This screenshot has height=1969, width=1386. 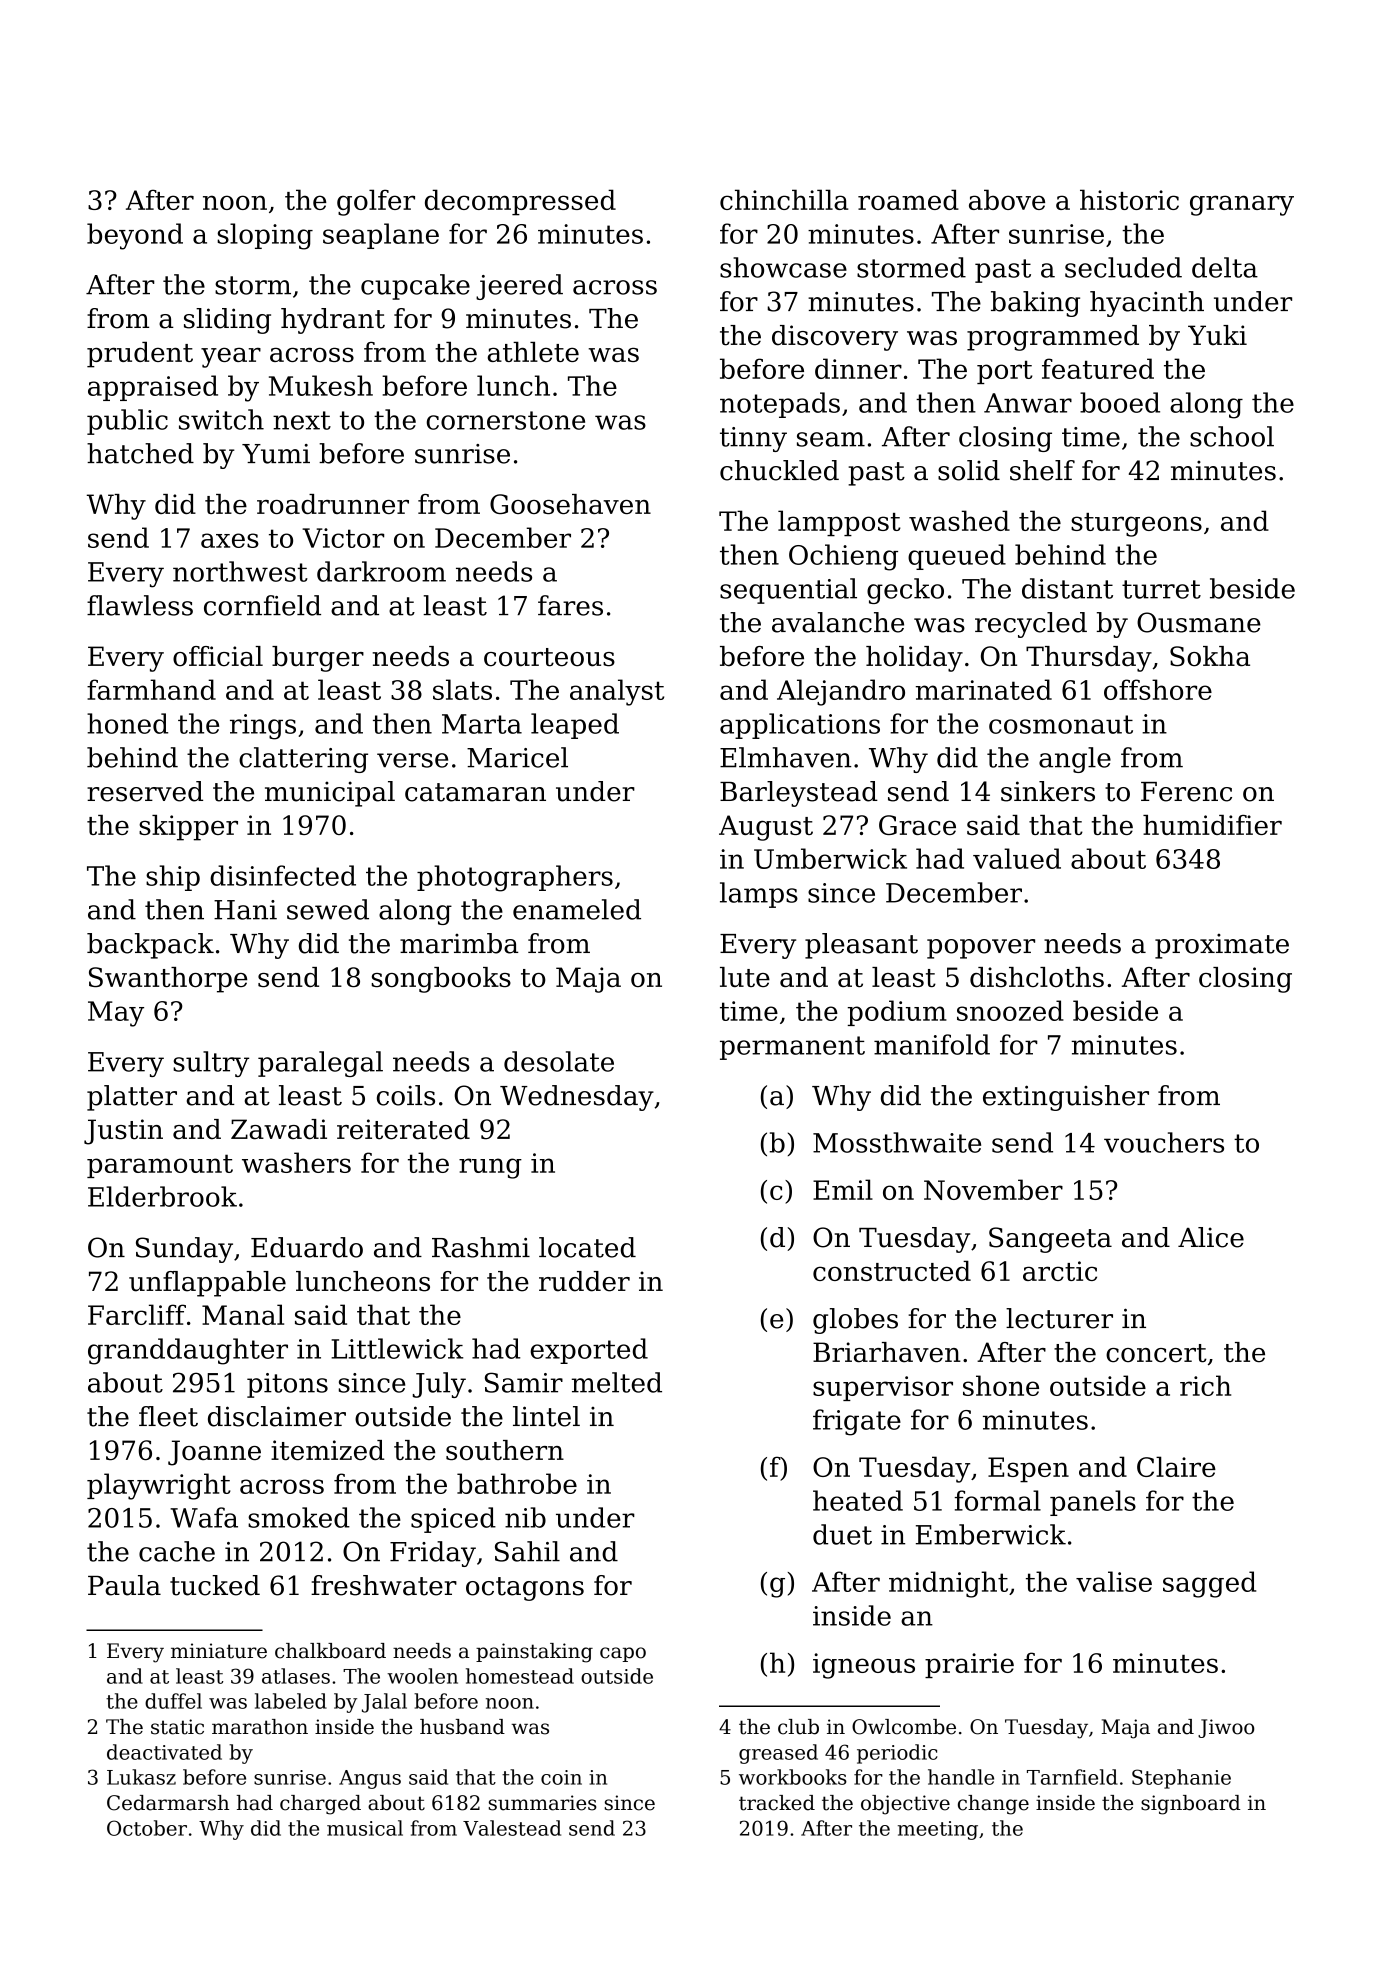 I want to click on vouchers, so click(x=1164, y=1142).
